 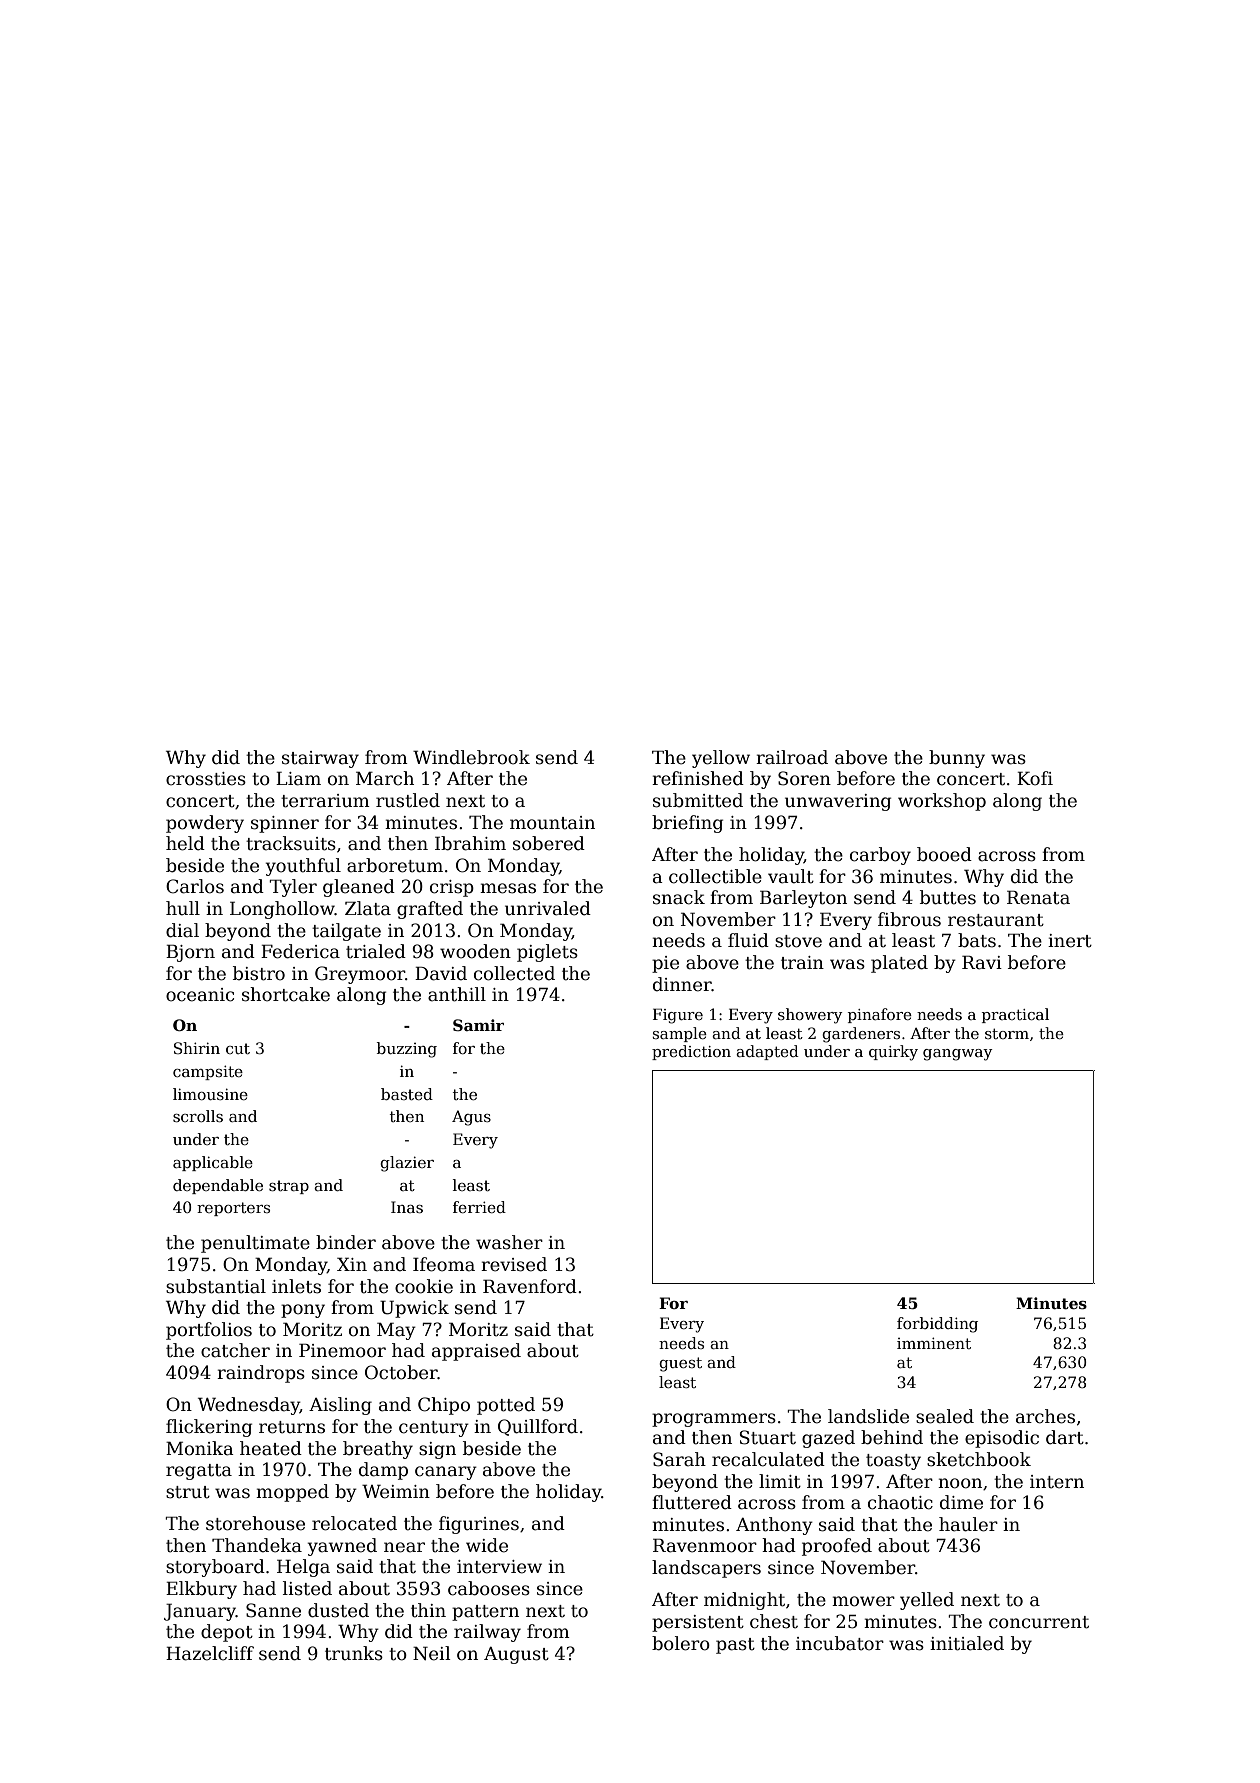 I want to click on Agus, so click(x=471, y=1118).
